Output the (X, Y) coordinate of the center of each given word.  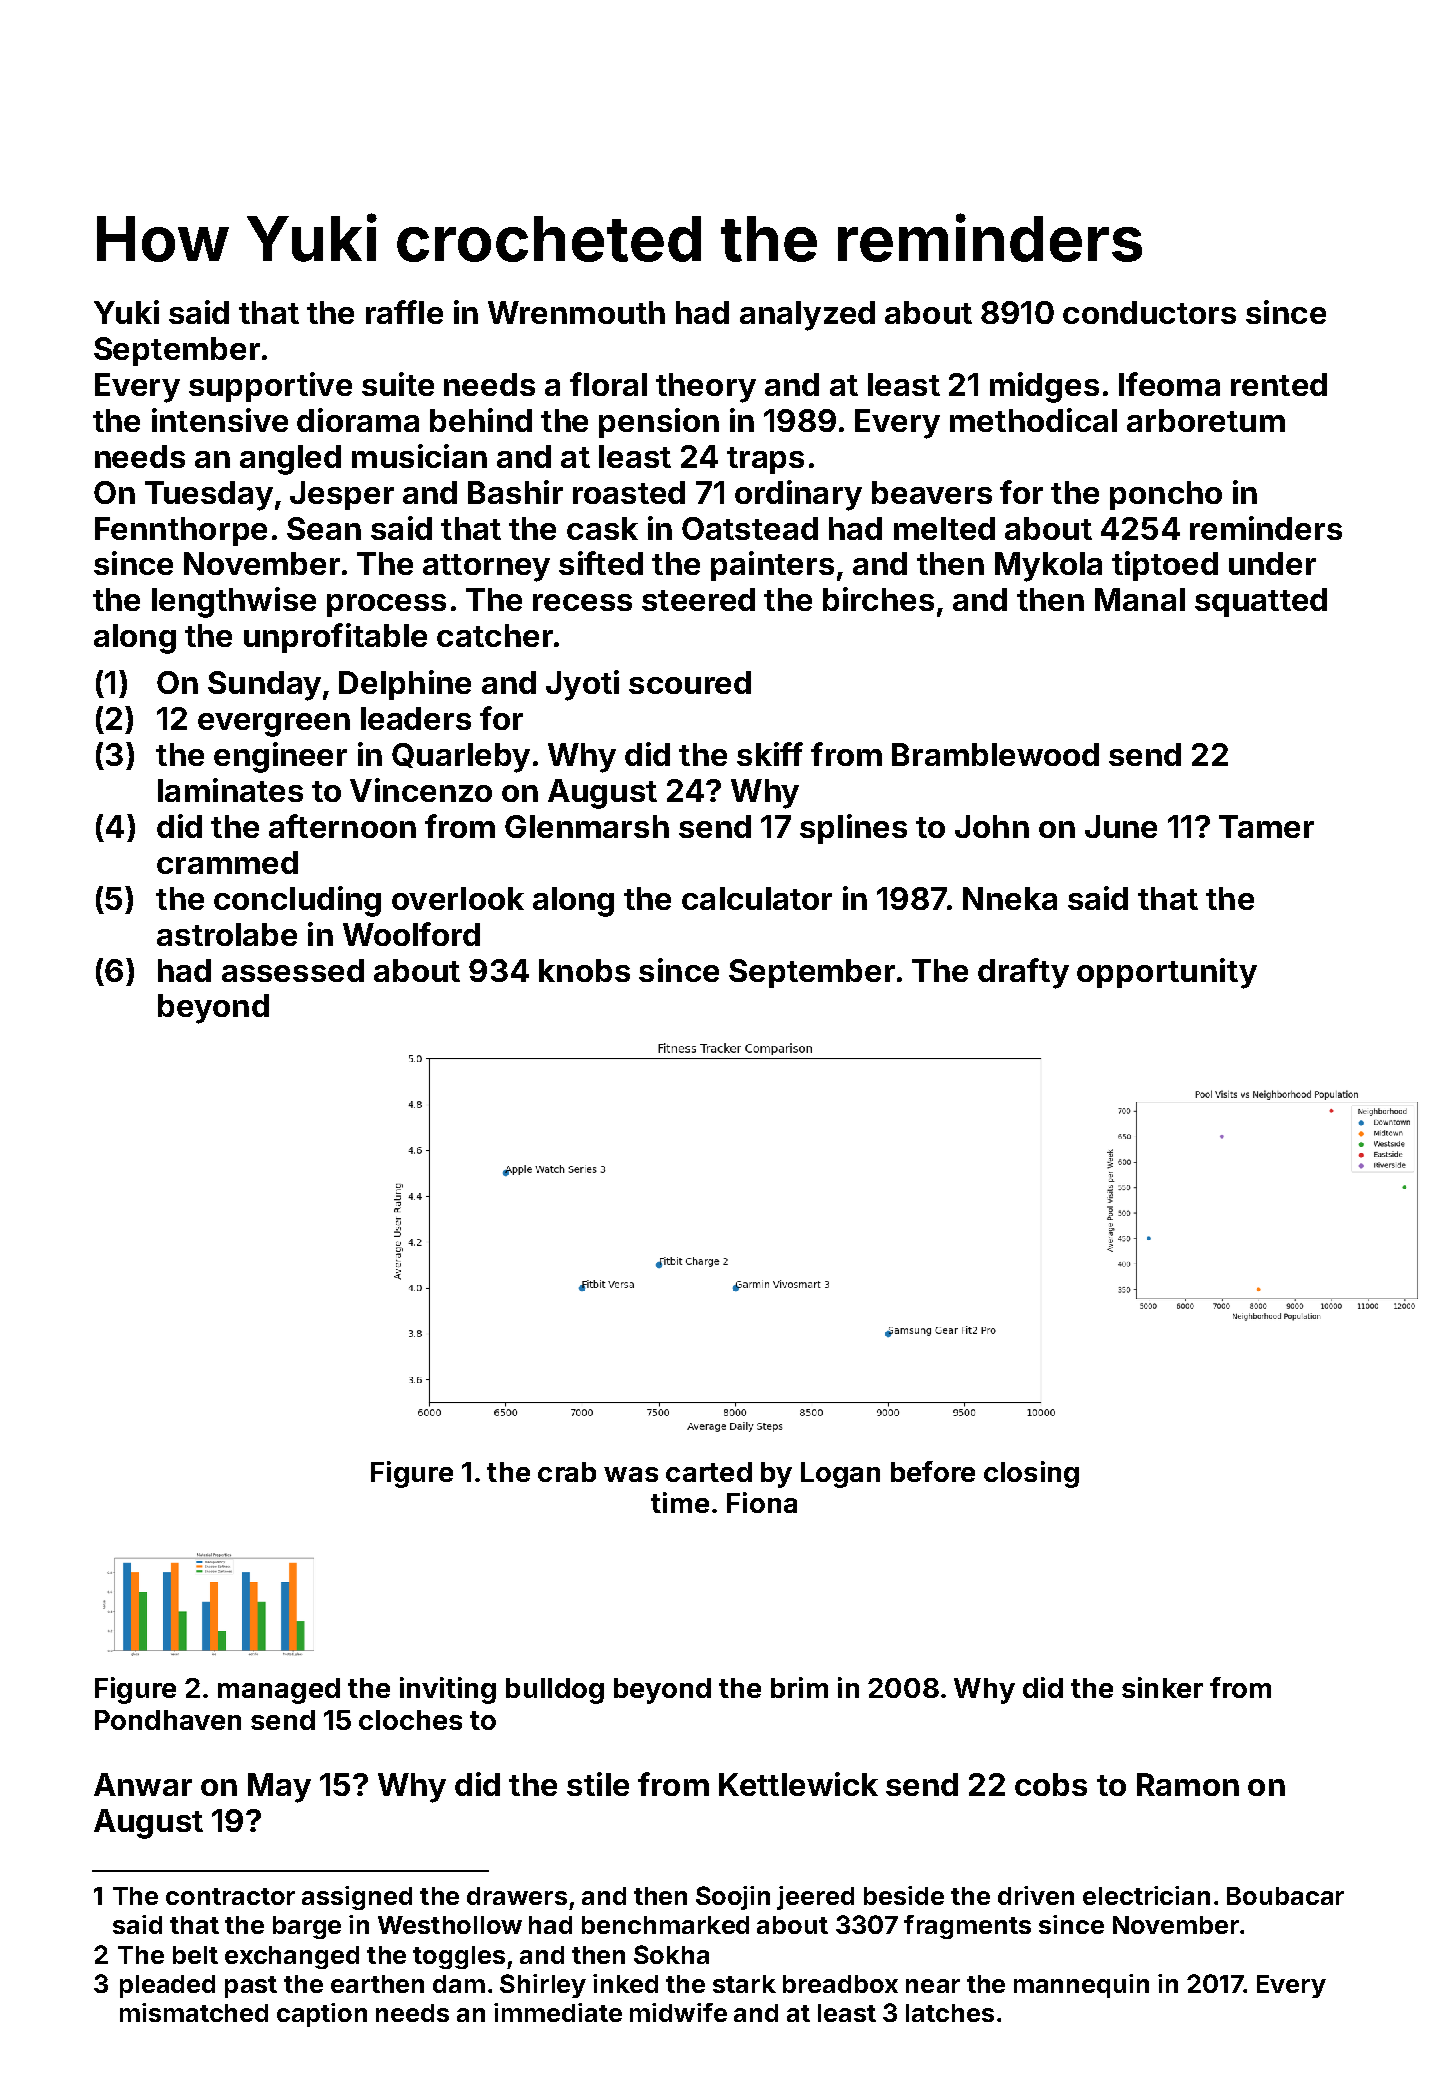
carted (709, 1472)
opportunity (1167, 973)
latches (950, 2013)
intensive (220, 420)
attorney (486, 568)
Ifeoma (1169, 384)
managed (279, 1691)
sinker (1162, 1687)
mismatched (194, 2012)
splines (853, 829)
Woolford (411, 934)
